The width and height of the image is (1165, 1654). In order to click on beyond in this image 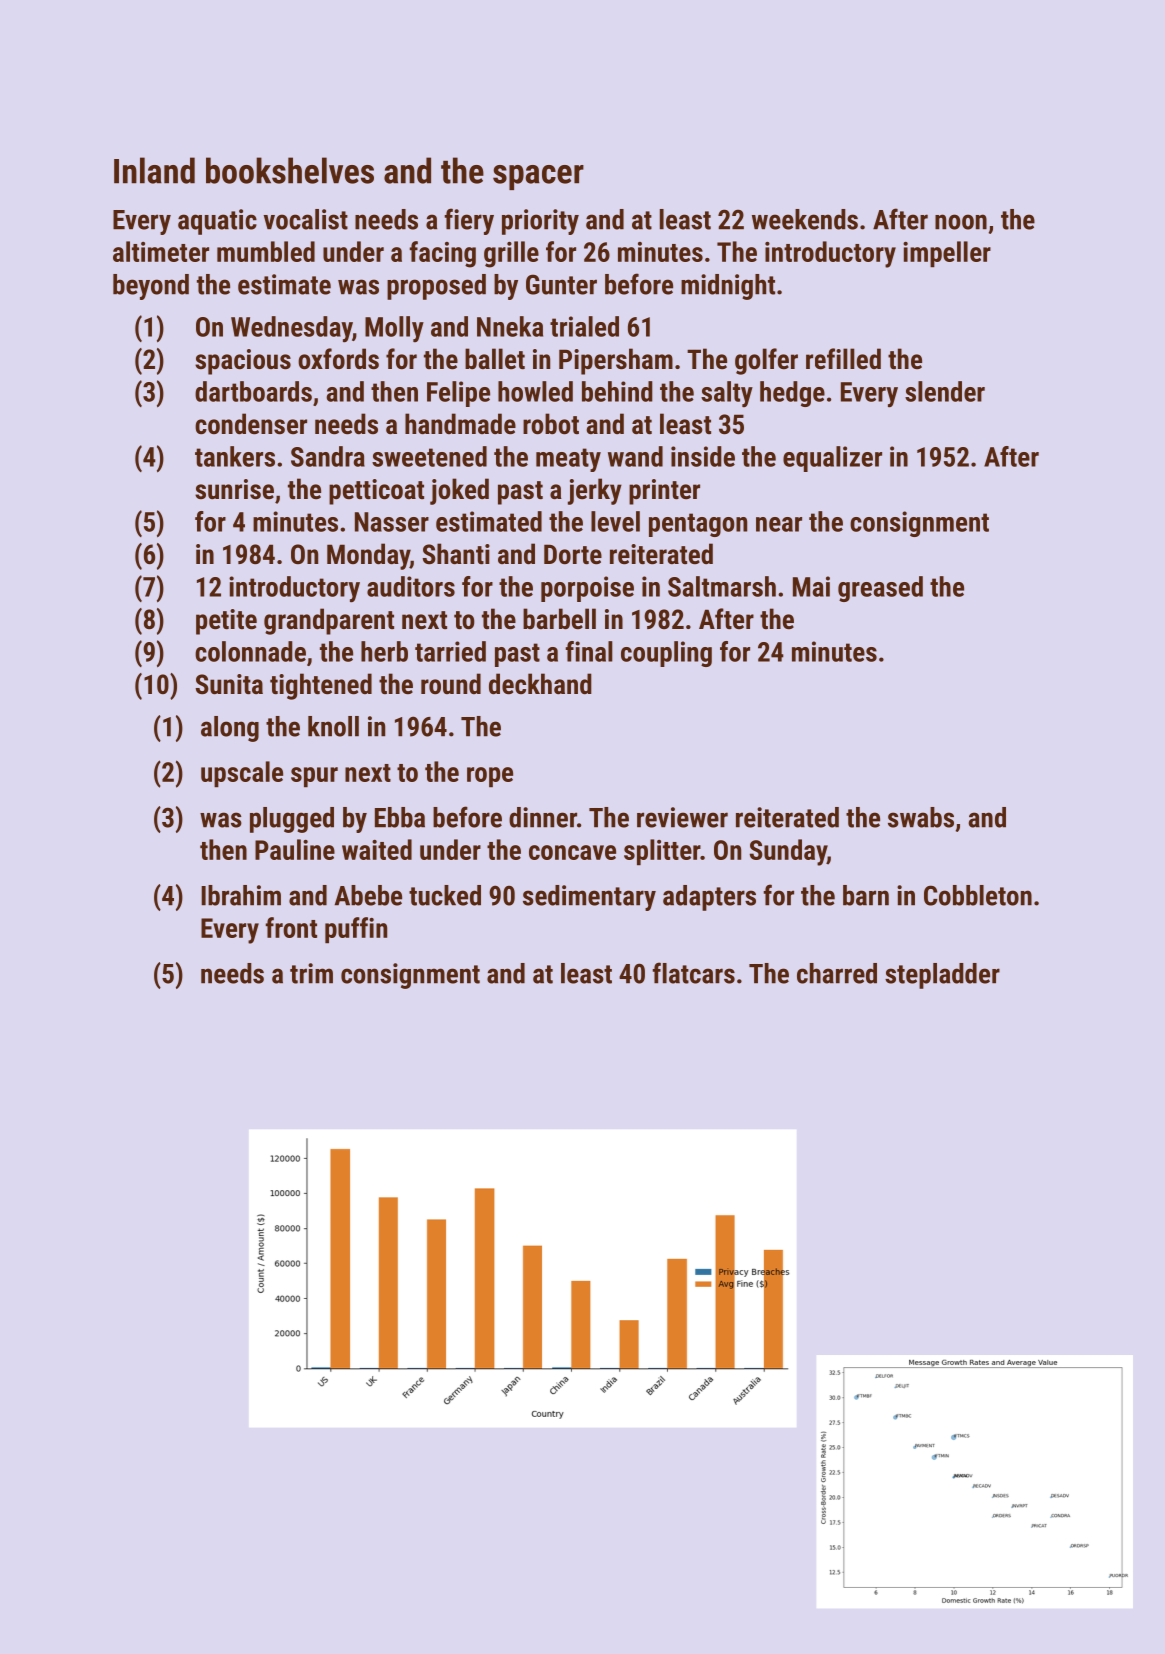, I will do `click(151, 287)`.
